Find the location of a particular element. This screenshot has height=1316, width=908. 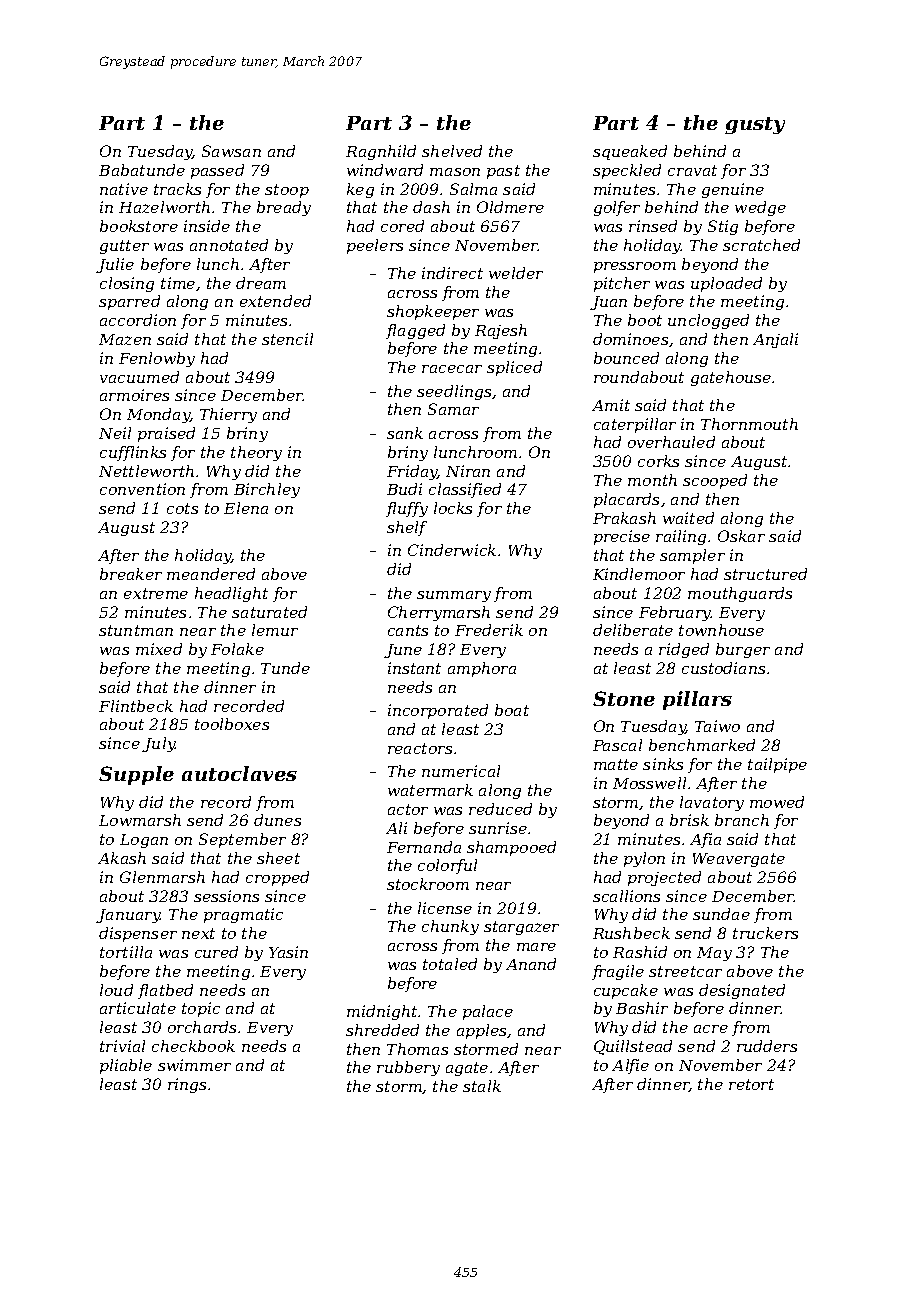

convention is located at coordinates (142, 489).
